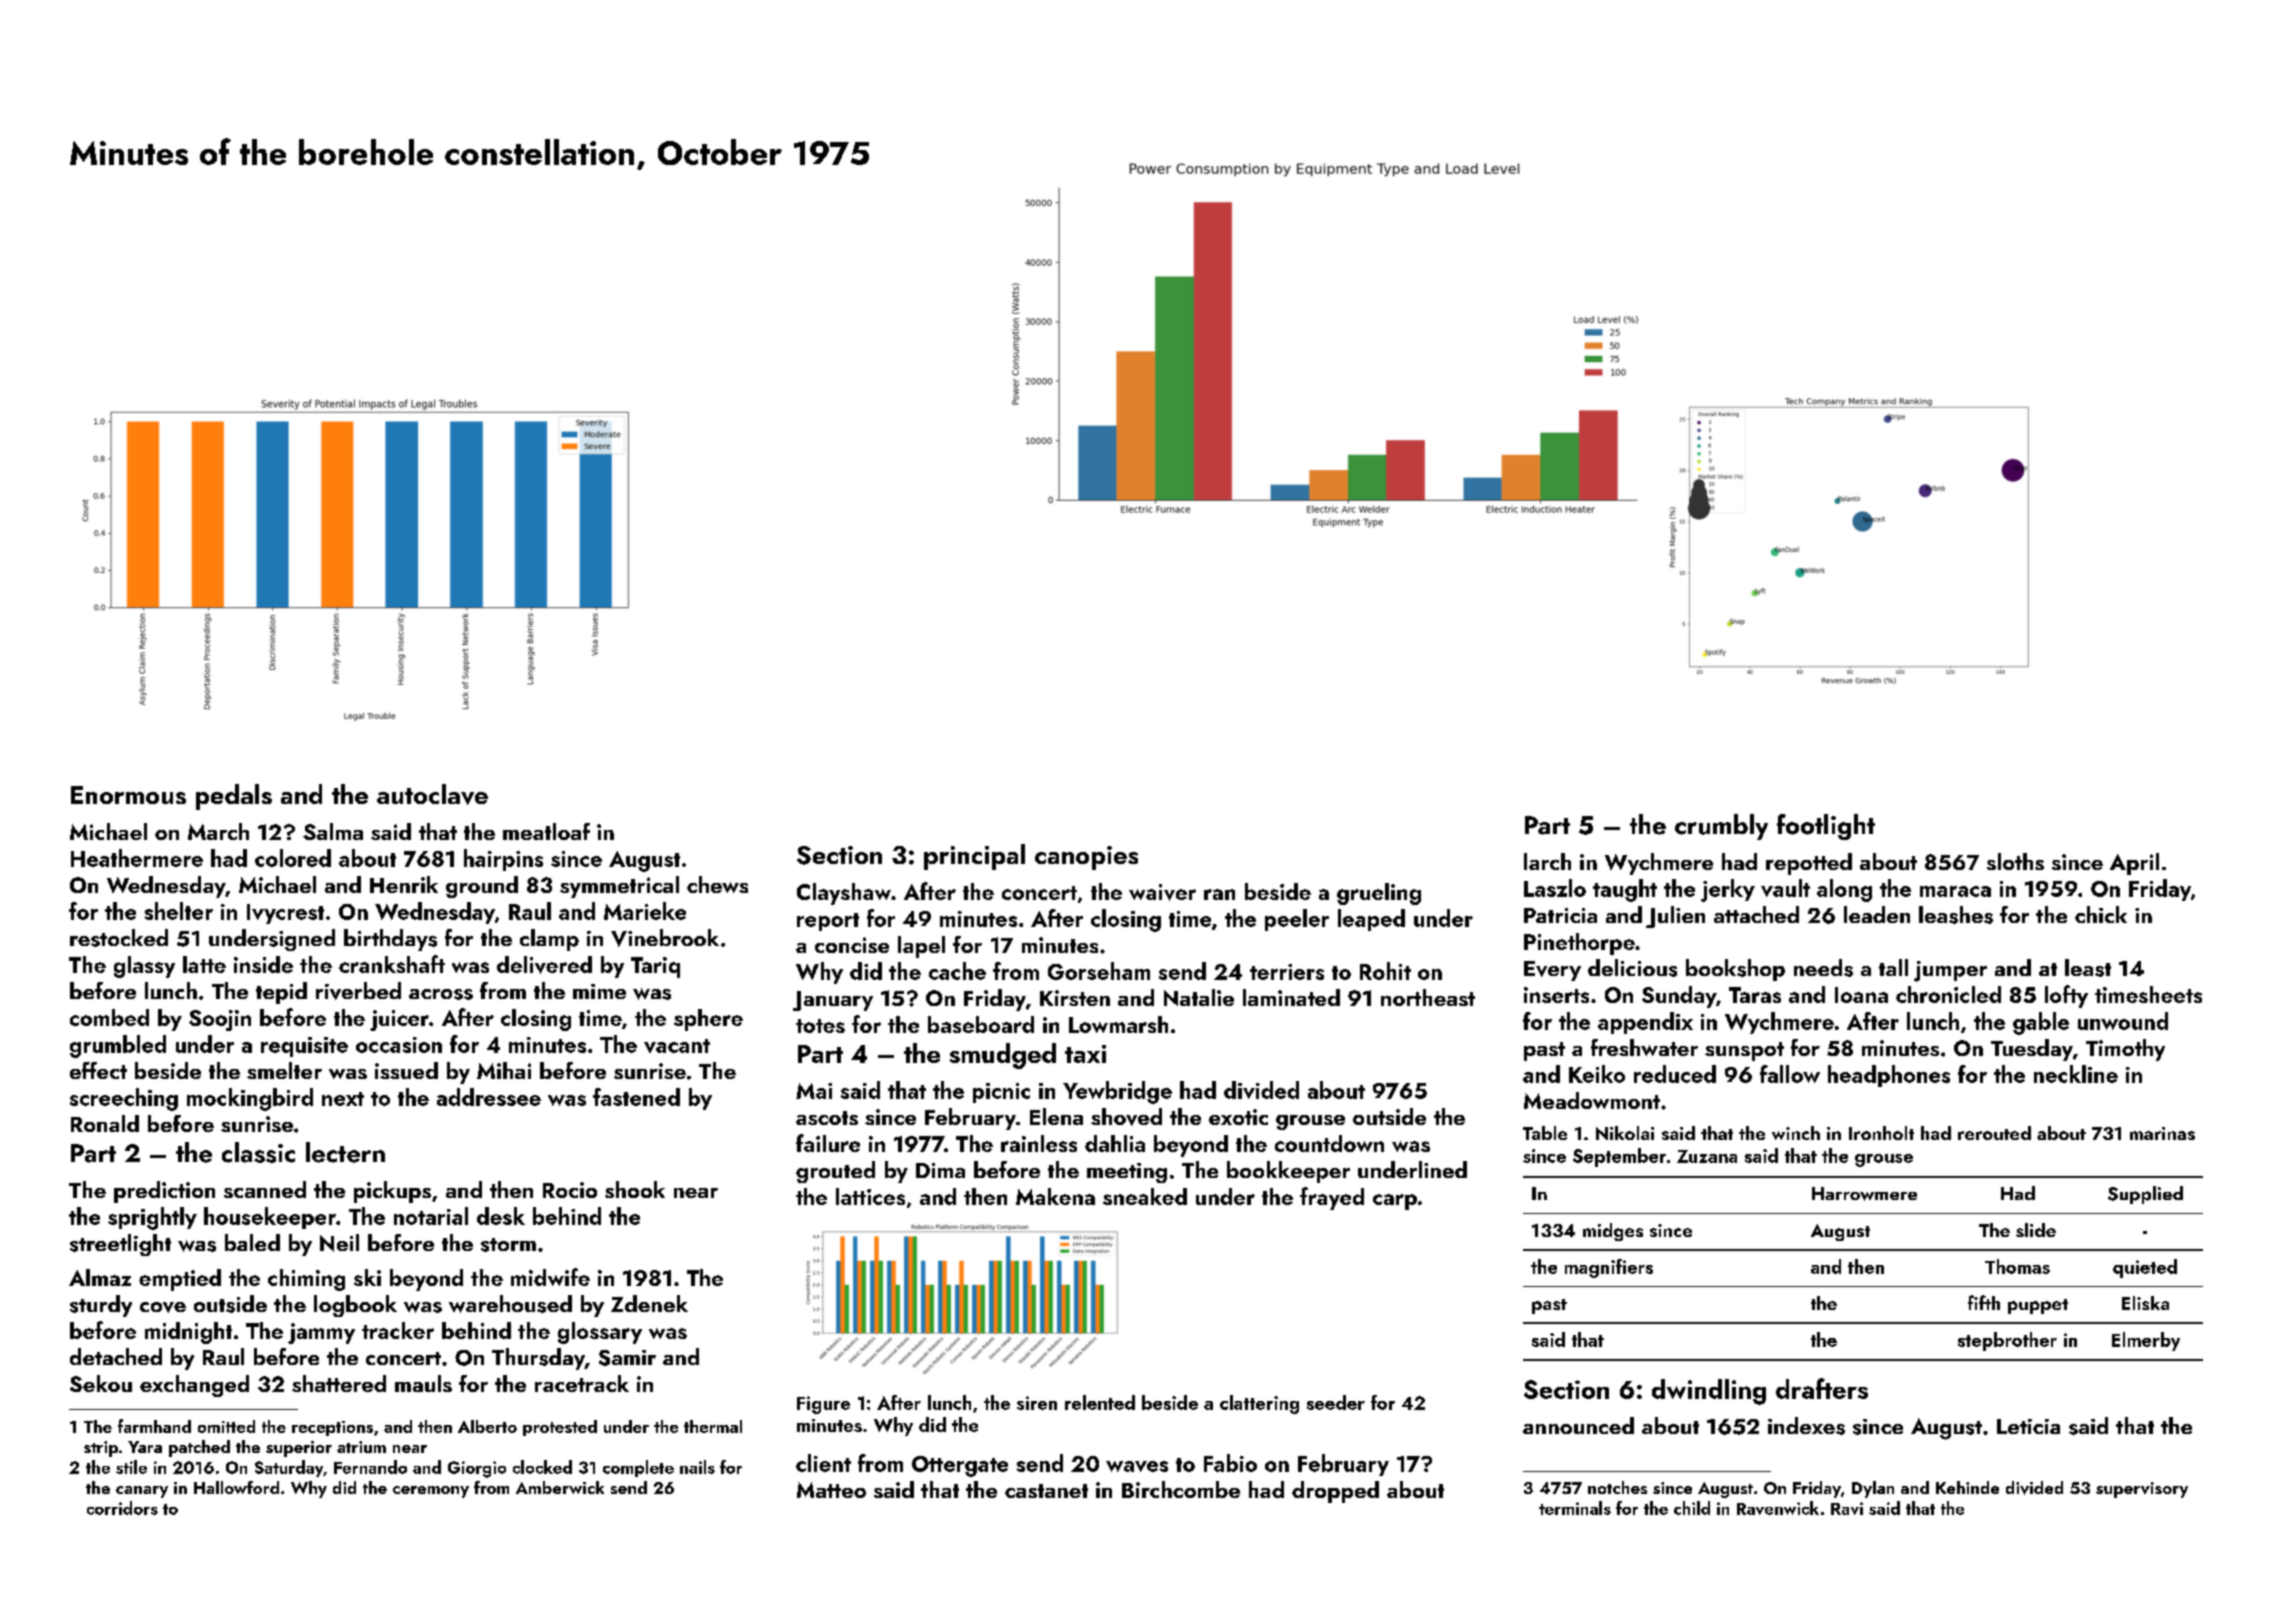 The image size is (2272, 1607). Describe the element at coordinates (432, 794) in the document. I see `autoclave` at that location.
